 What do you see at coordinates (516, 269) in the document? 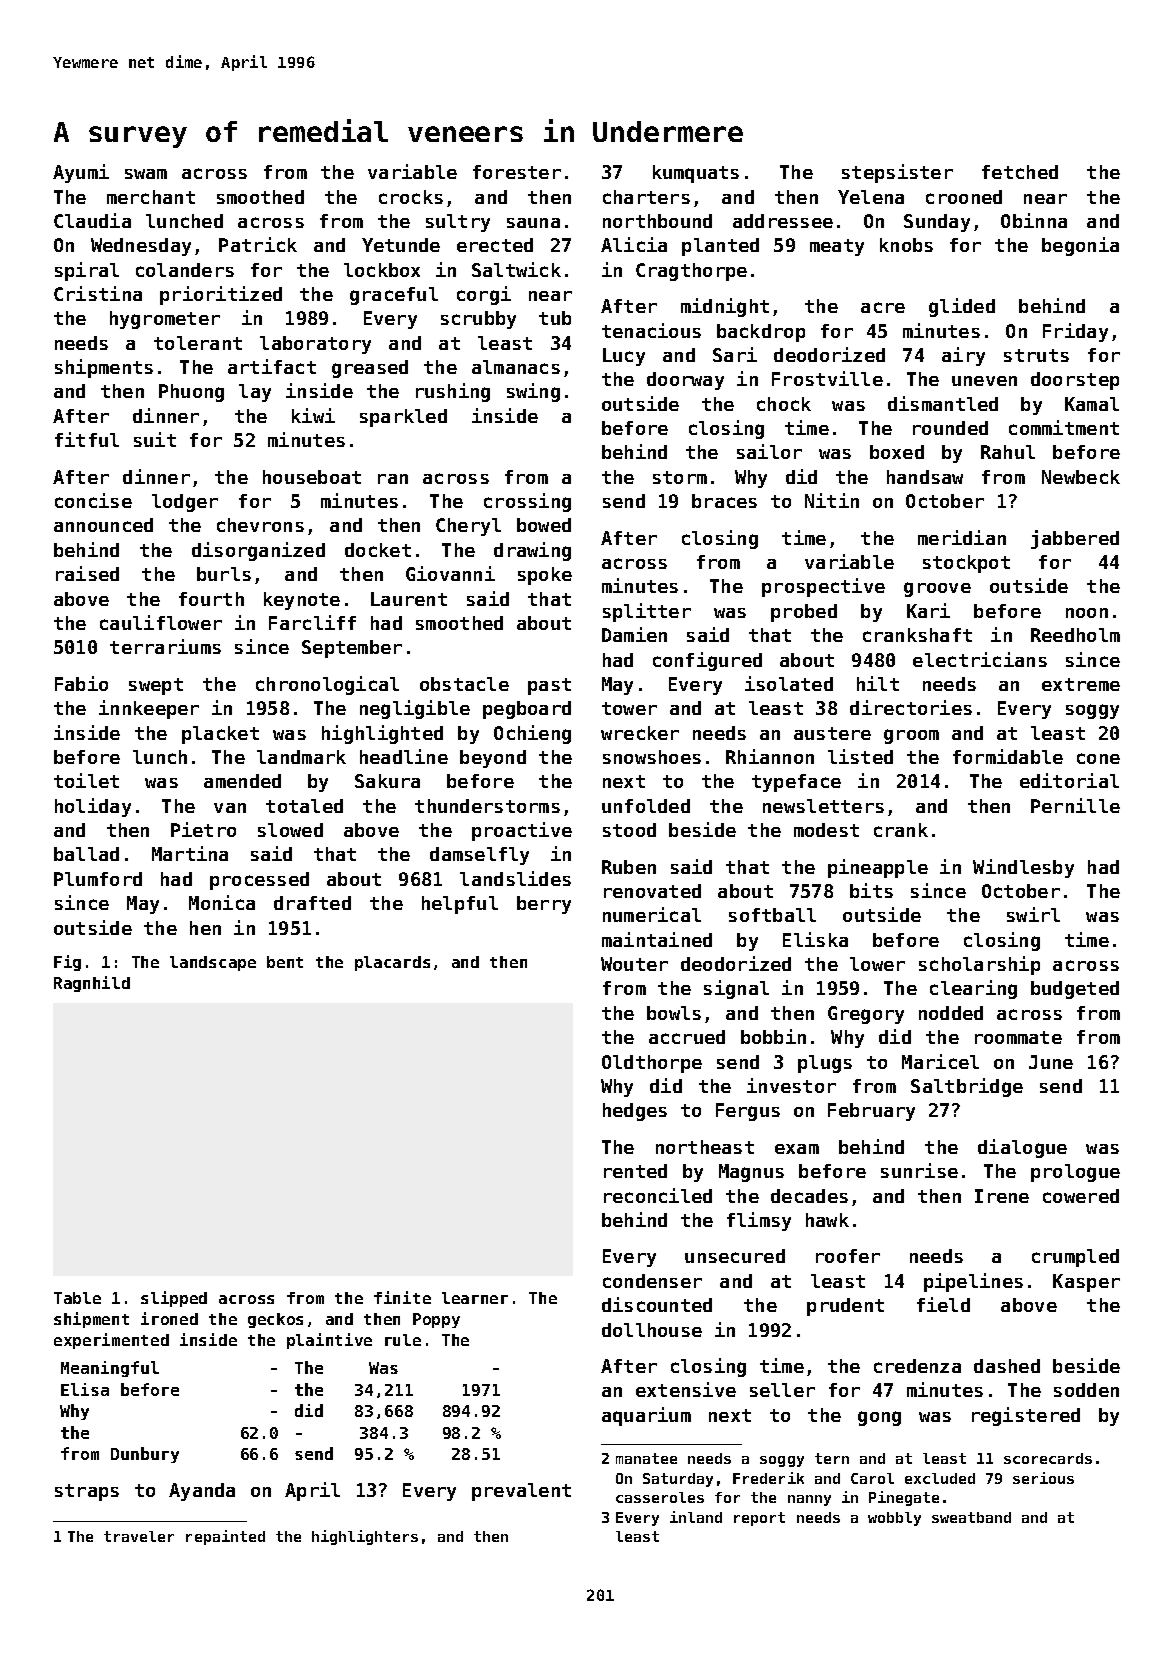
I see `Saltwick` at bounding box center [516, 269].
